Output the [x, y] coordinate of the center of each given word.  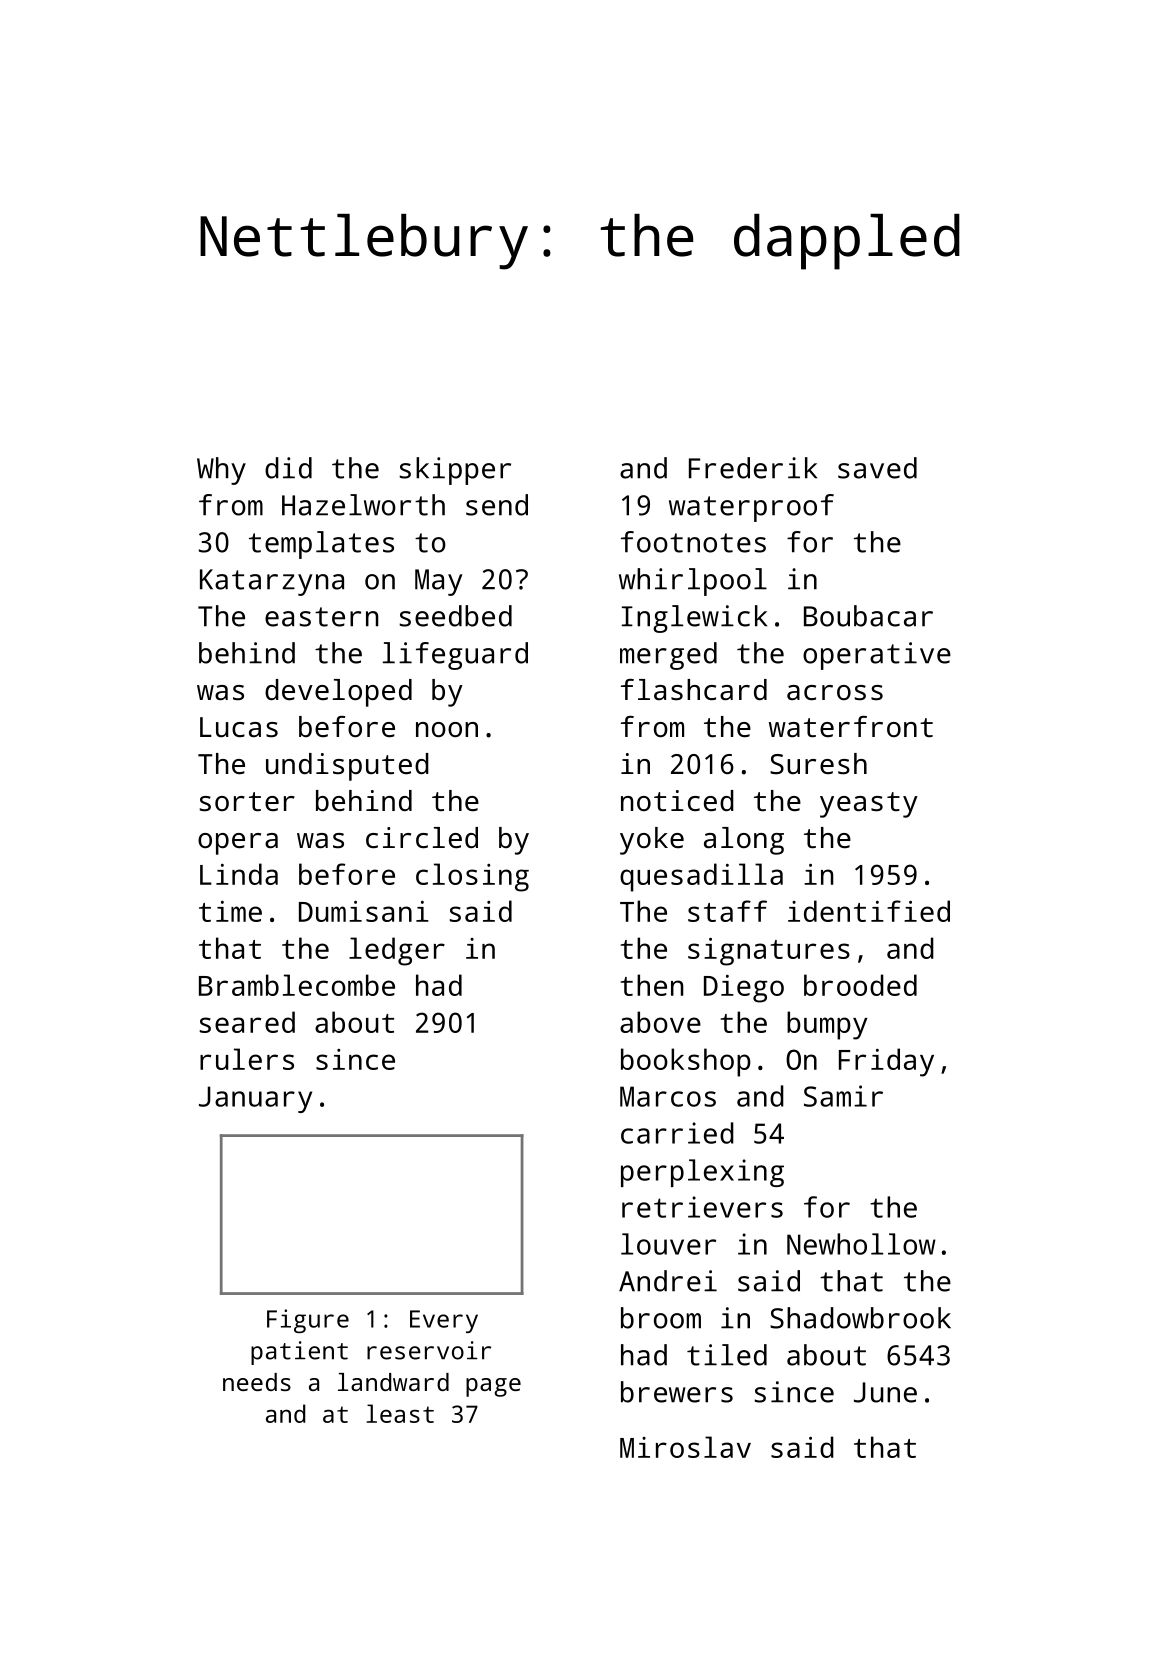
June [885, 1392]
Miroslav [685, 1447]
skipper [455, 471]
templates [321, 545]
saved [877, 468]
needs [257, 1382]
